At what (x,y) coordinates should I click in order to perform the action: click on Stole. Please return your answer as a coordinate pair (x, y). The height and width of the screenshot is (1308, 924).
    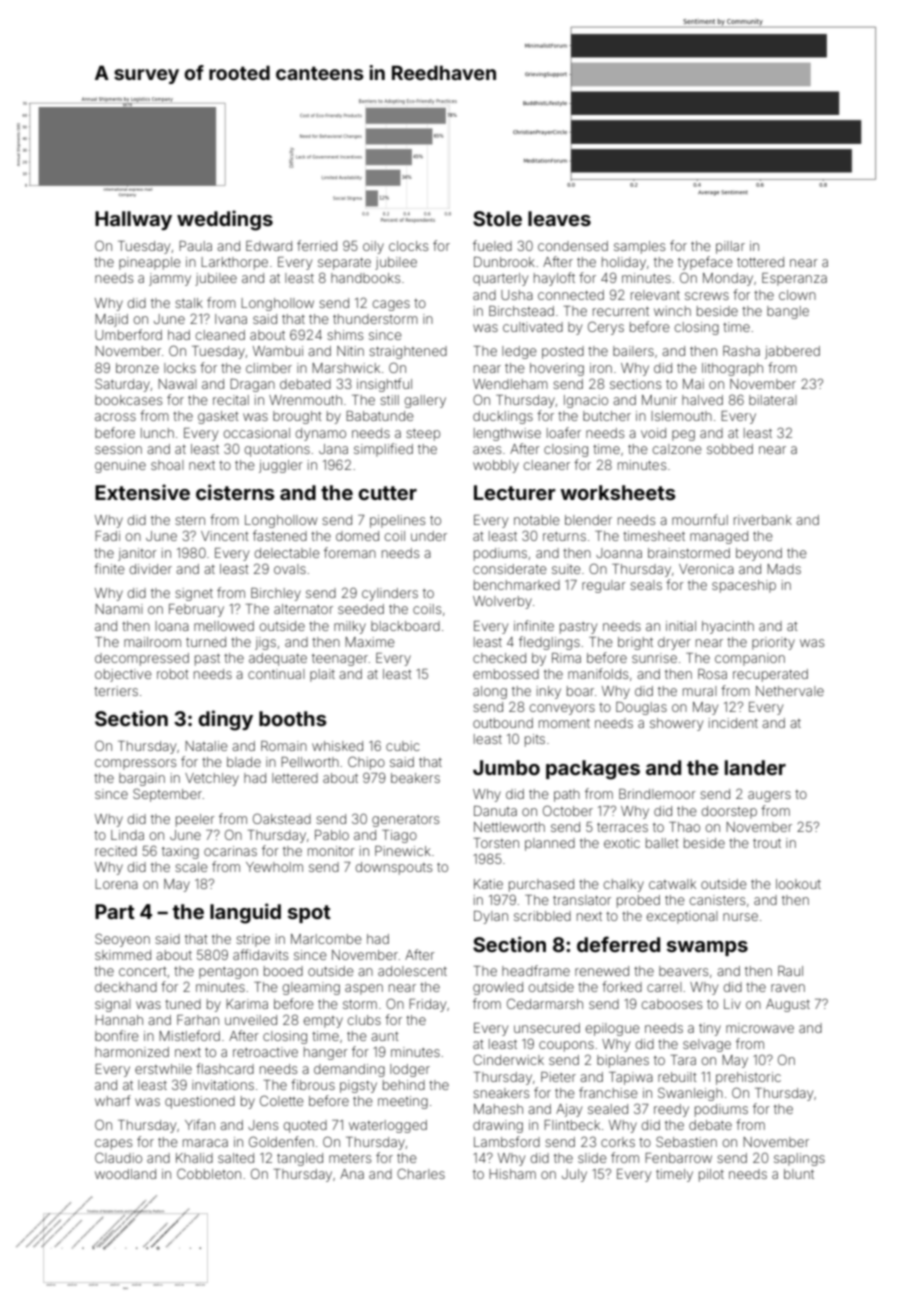
    Looking at the image, I should click on (497, 218).
